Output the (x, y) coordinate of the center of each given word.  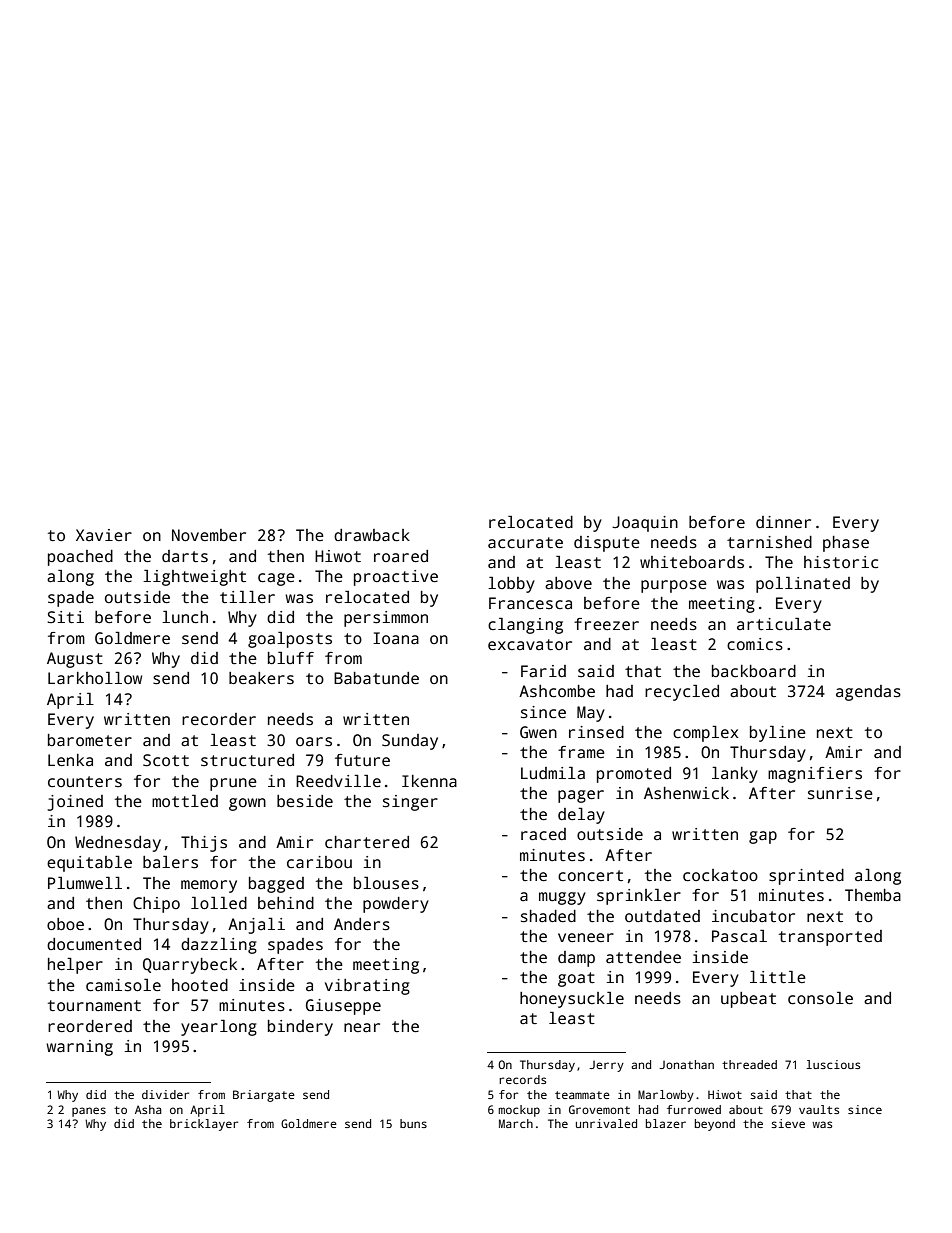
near (362, 1027)
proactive (396, 578)
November (209, 535)
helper (75, 965)
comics (755, 644)
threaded (749, 1064)
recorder (219, 719)
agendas (868, 693)
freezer (606, 624)
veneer (586, 938)
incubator (753, 916)
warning (79, 1048)
